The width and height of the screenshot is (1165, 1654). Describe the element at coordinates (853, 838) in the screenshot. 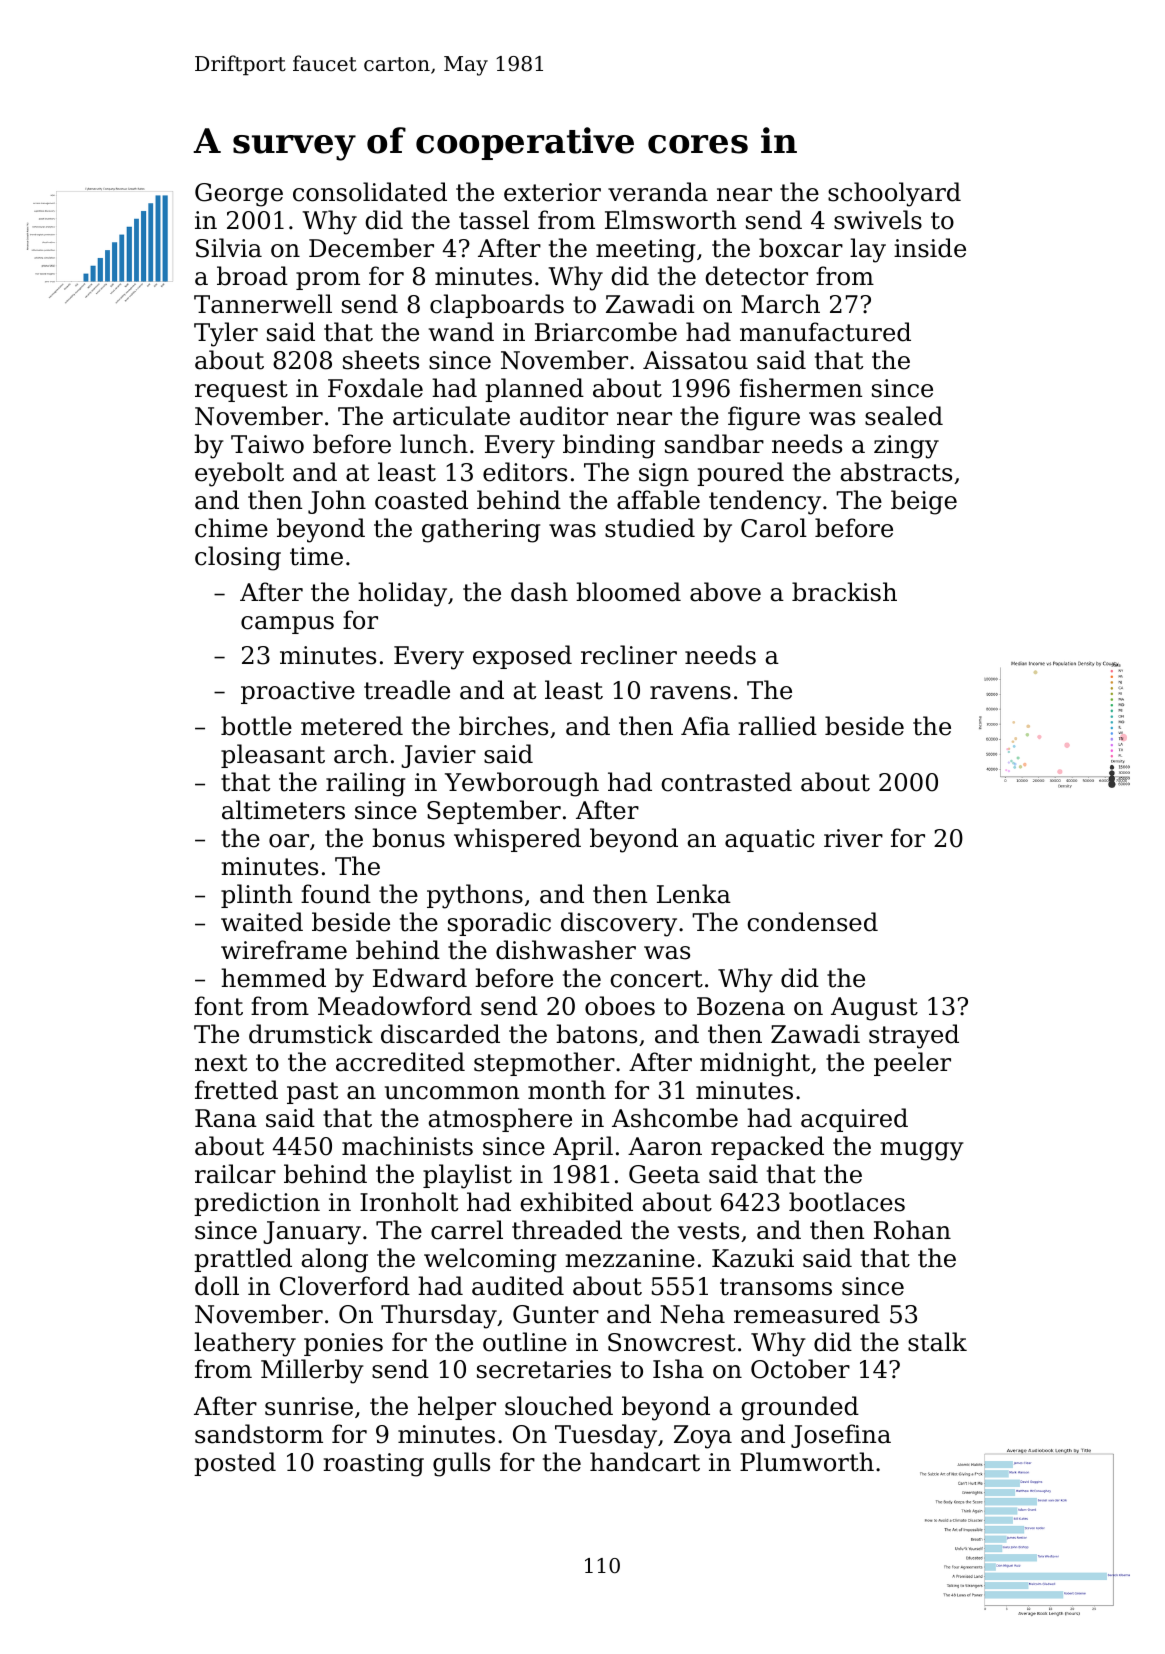

I see `river` at that location.
